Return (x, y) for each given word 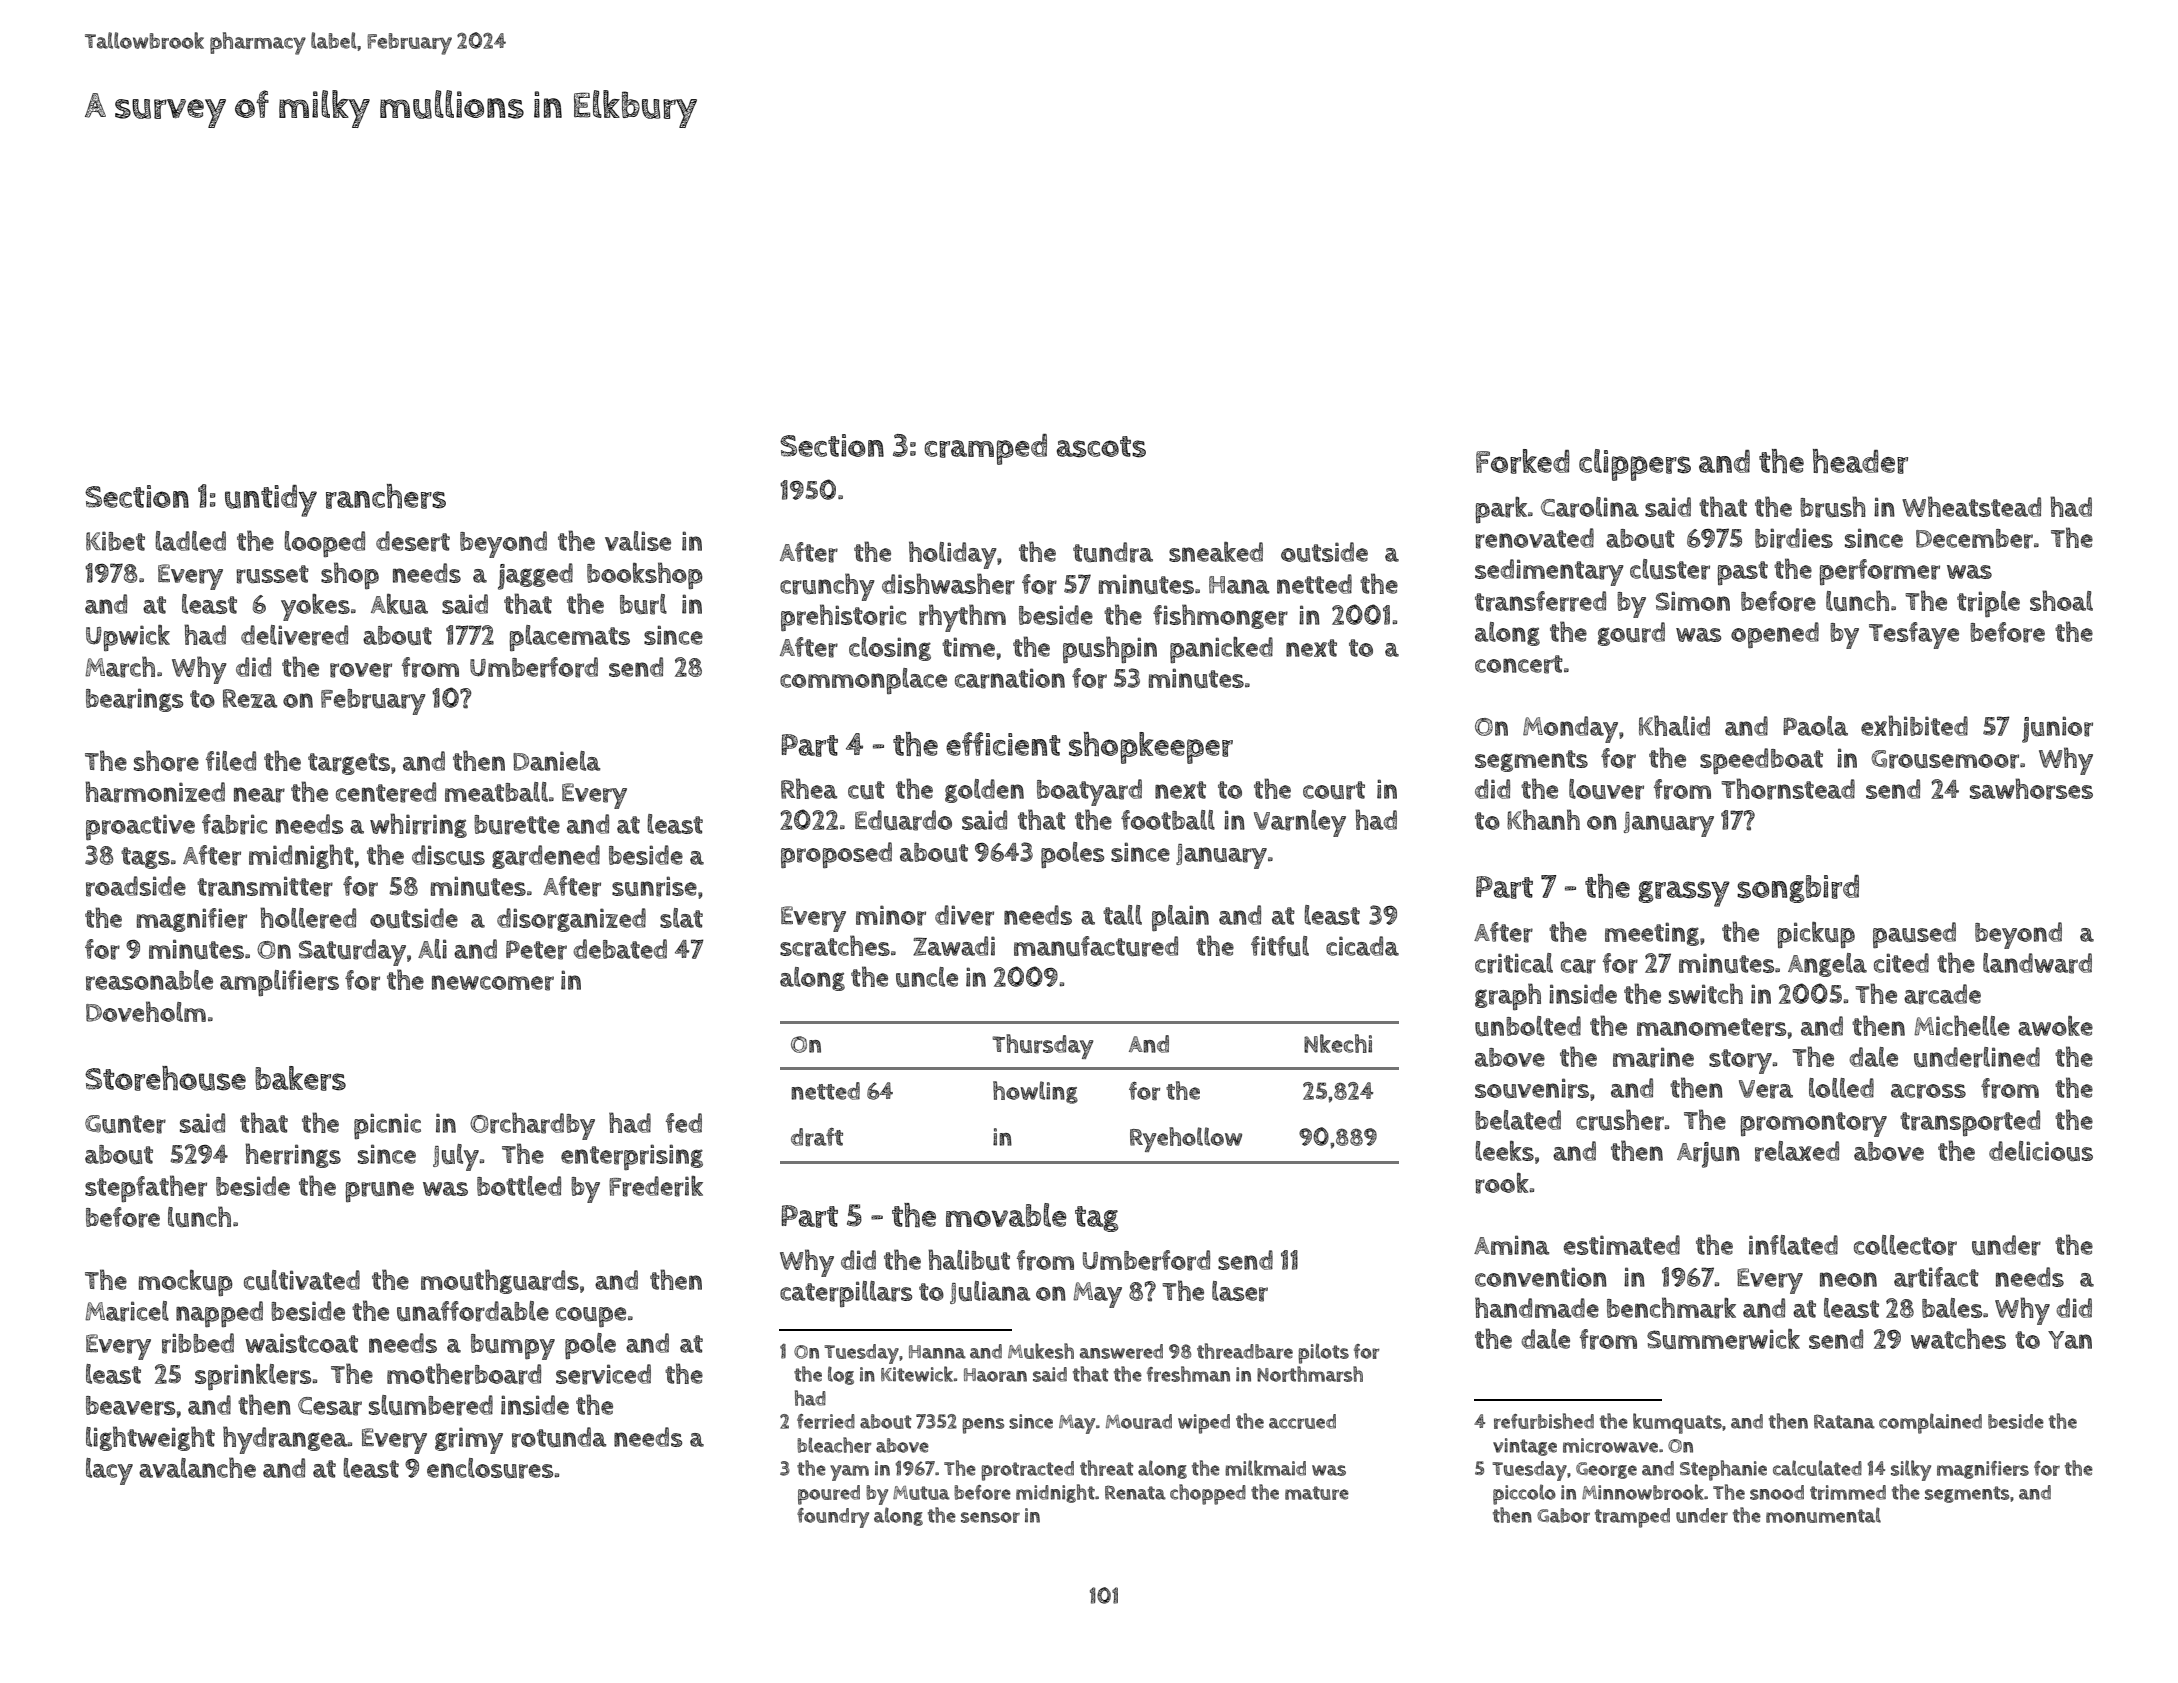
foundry (833, 1518)
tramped (1632, 1518)
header (1860, 461)
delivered (294, 635)
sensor (990, 1517)
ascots (1101, 447)
